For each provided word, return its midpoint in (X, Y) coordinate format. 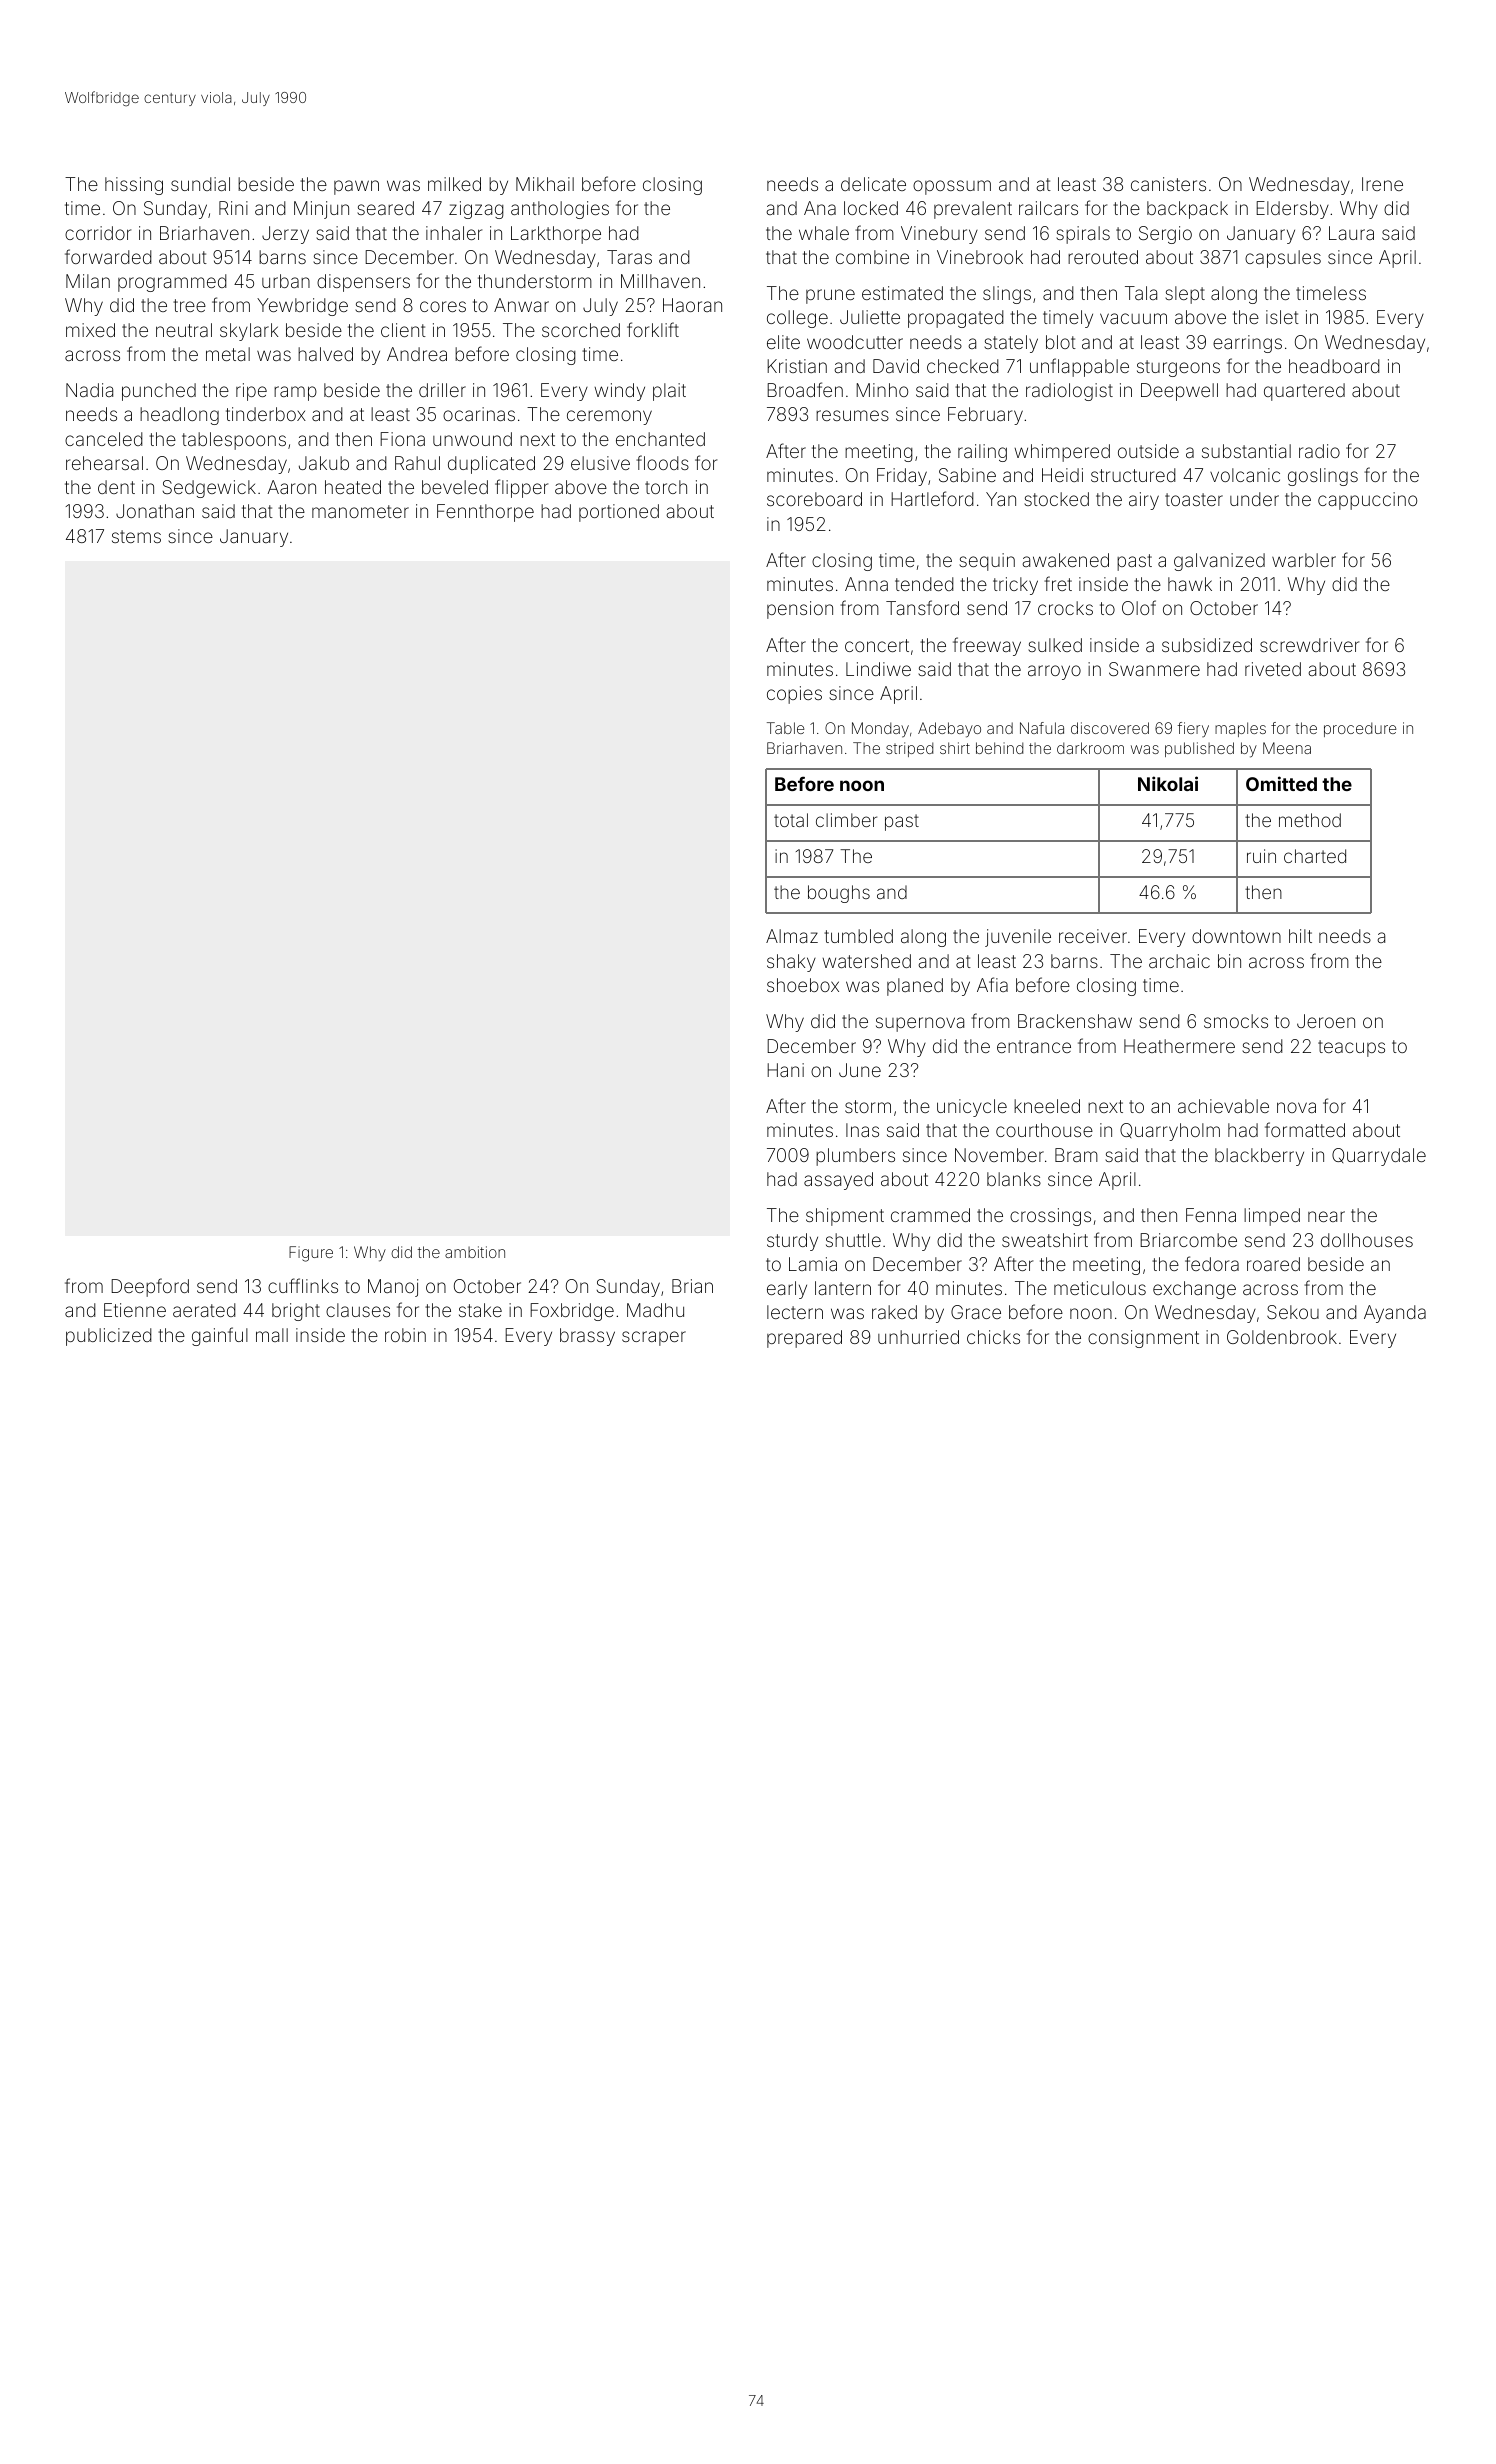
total (791, 820)
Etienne (135, 1310)
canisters (1168, 184)
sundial (200, 184)
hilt (1300, 936)
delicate (873, 184)
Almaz (792, 936)
